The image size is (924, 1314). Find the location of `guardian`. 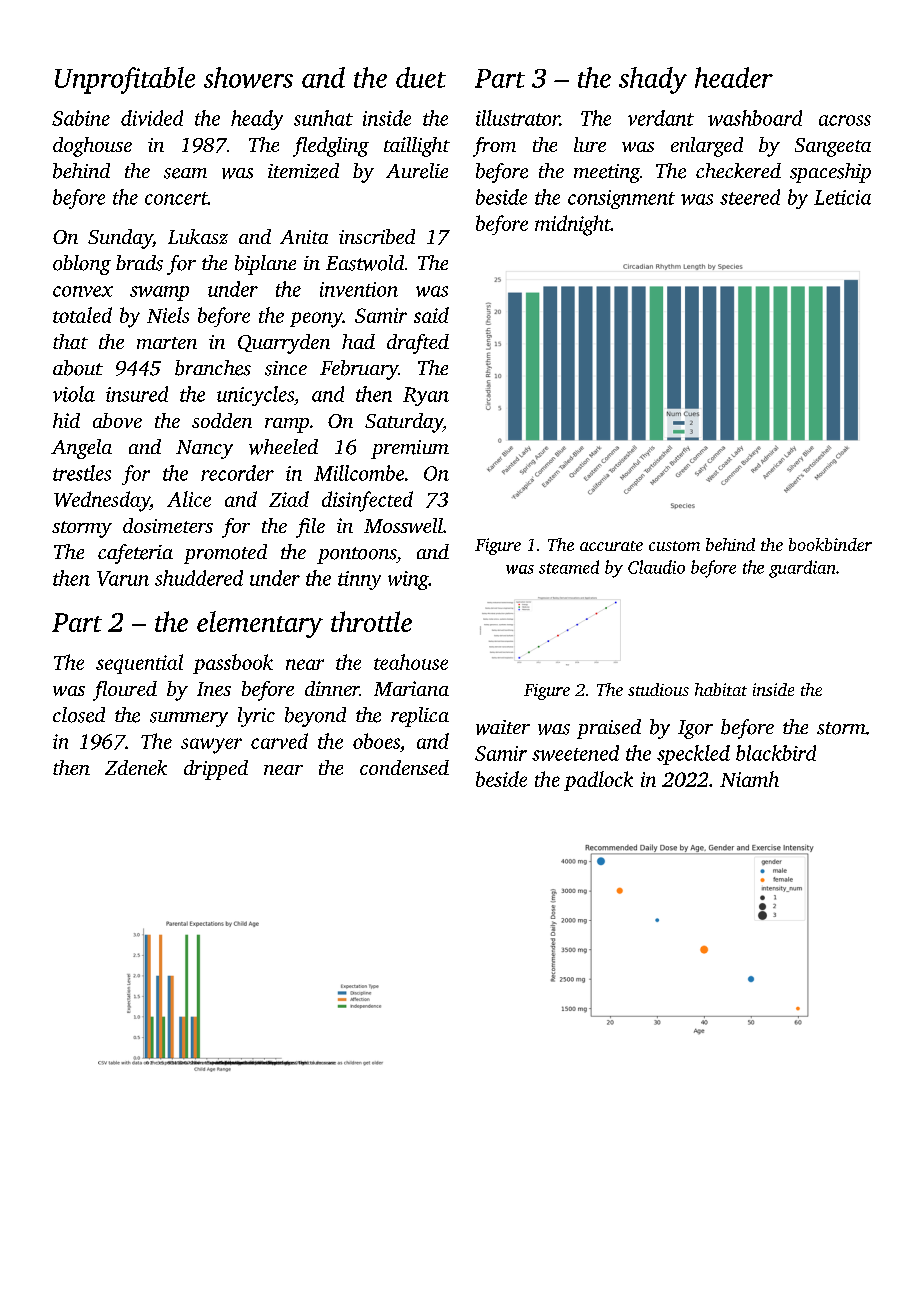

guardian is located at coordinates (802, 569).
